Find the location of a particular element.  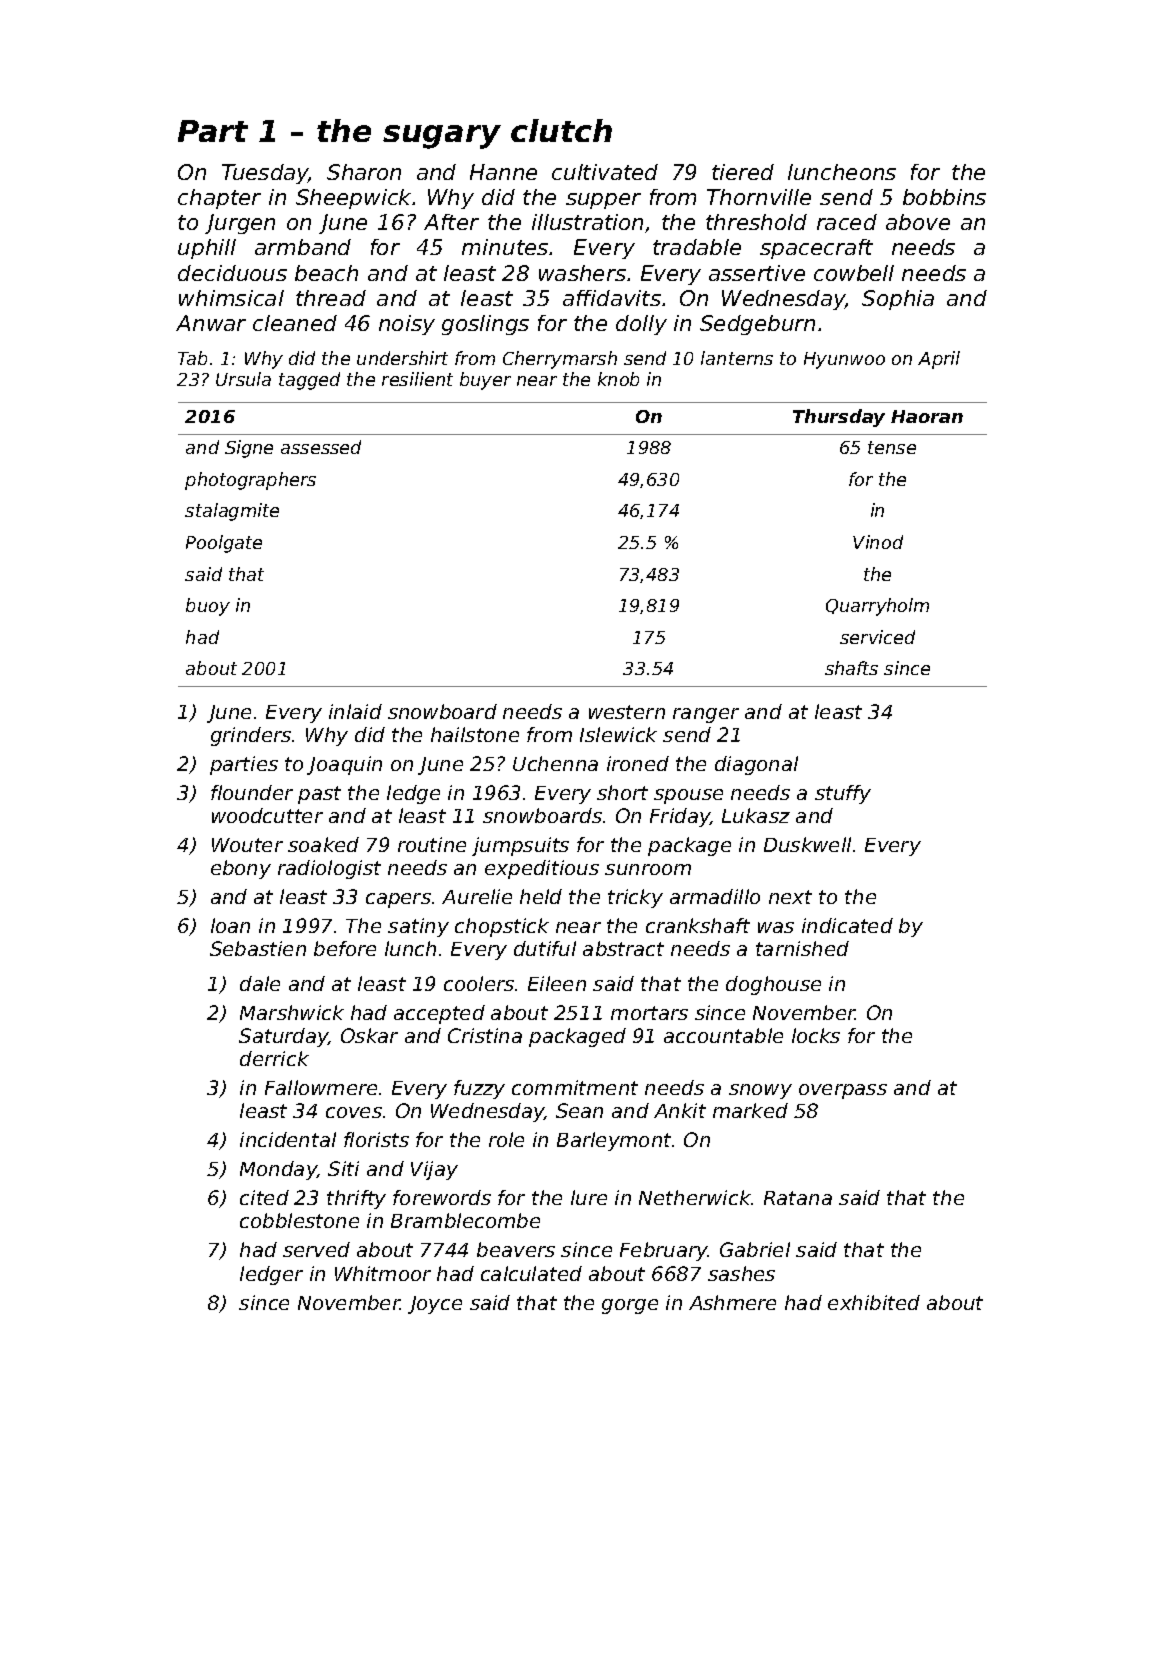

inlaid is located at coordinates (355, 711).
